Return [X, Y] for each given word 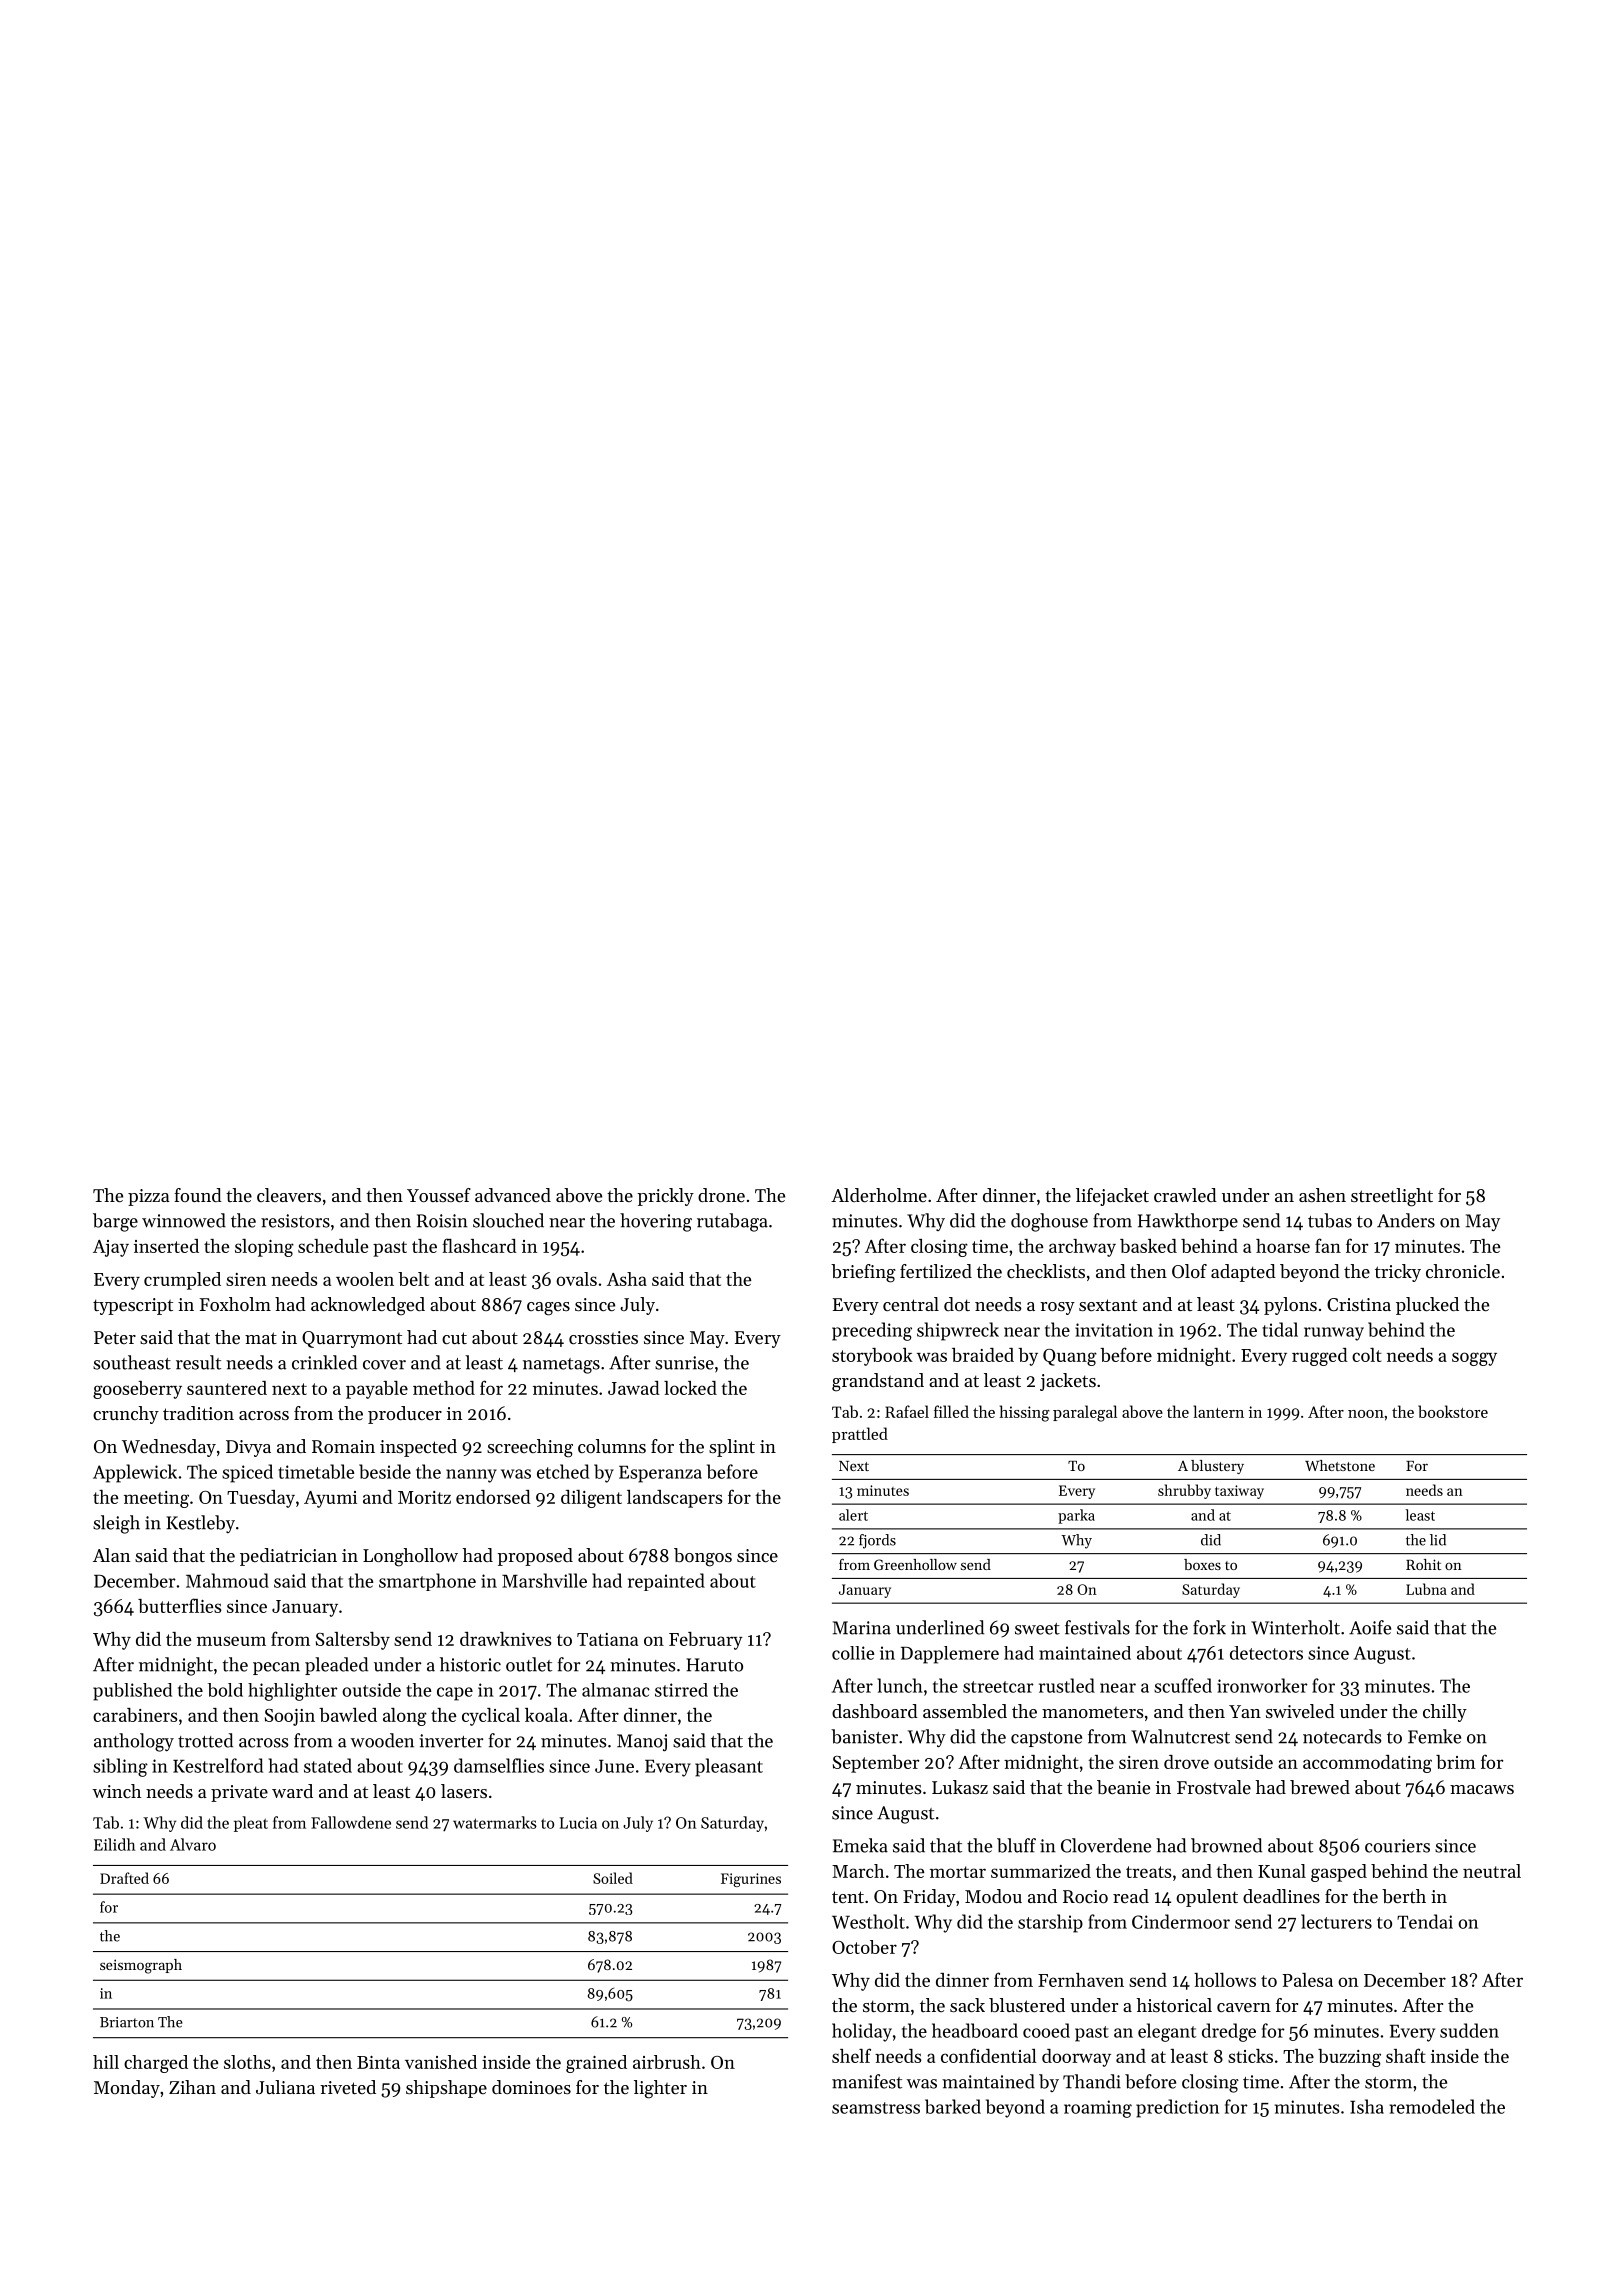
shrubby [1184, 1491]
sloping [264, 1248]
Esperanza [660, 1474]
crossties [603, 1337]
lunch [900, 1685]
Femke [1434, 1736]
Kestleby [200, 1524]
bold [225, 1690]
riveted [348, 2087]
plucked [1427, 1306]
